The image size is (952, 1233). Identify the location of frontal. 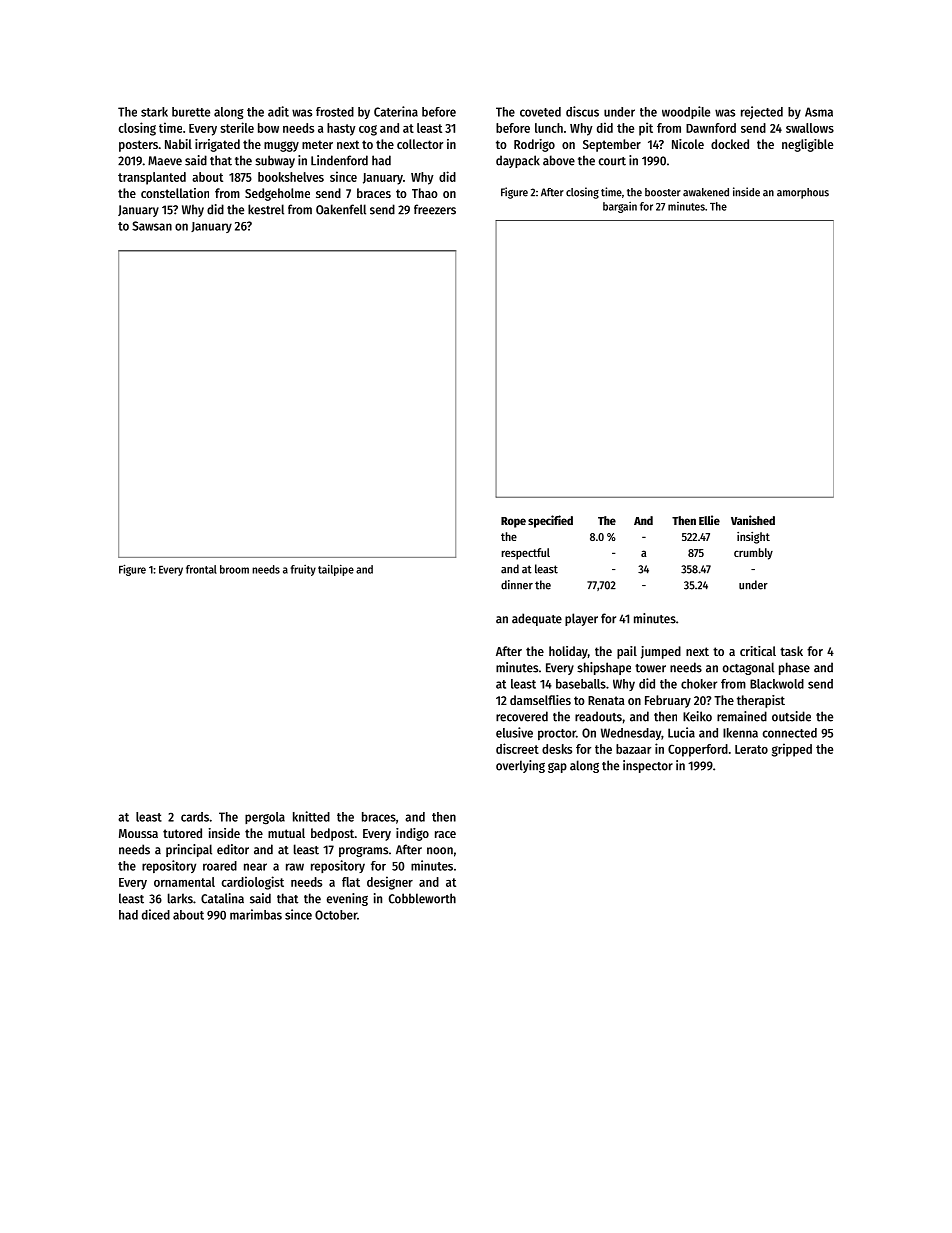
(201, 569).
